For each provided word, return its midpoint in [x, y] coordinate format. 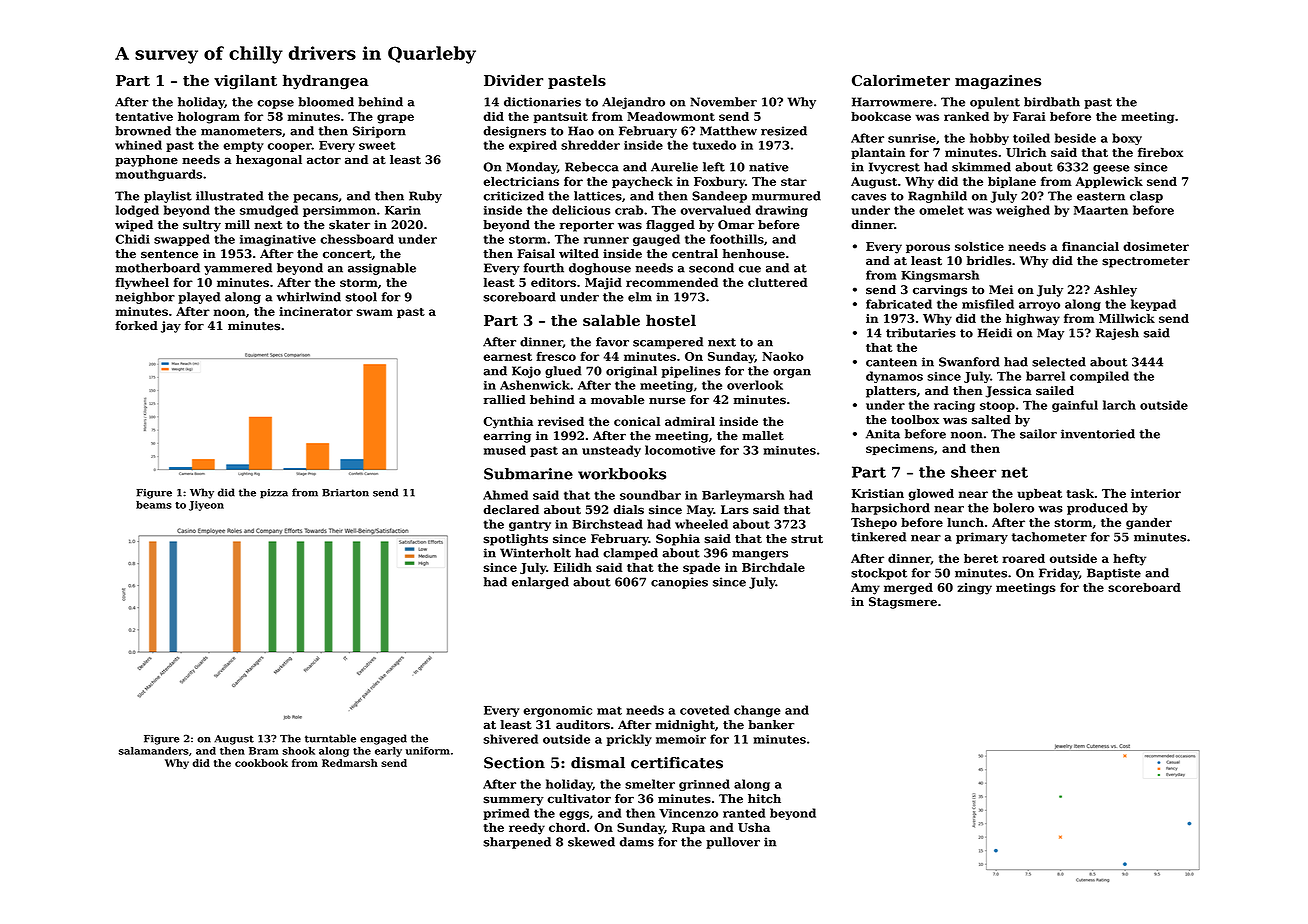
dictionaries [542, 102]
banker [771, 725]
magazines [998, 82]
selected [1059, 362]
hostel [671, 320]
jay [171, 327]
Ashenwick [535, 385]
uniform [428, 751]
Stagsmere [903, 603]
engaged [383, 739]
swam [375, 312]
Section [514, 763]
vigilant [245, 82]
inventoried [1098, 434]
